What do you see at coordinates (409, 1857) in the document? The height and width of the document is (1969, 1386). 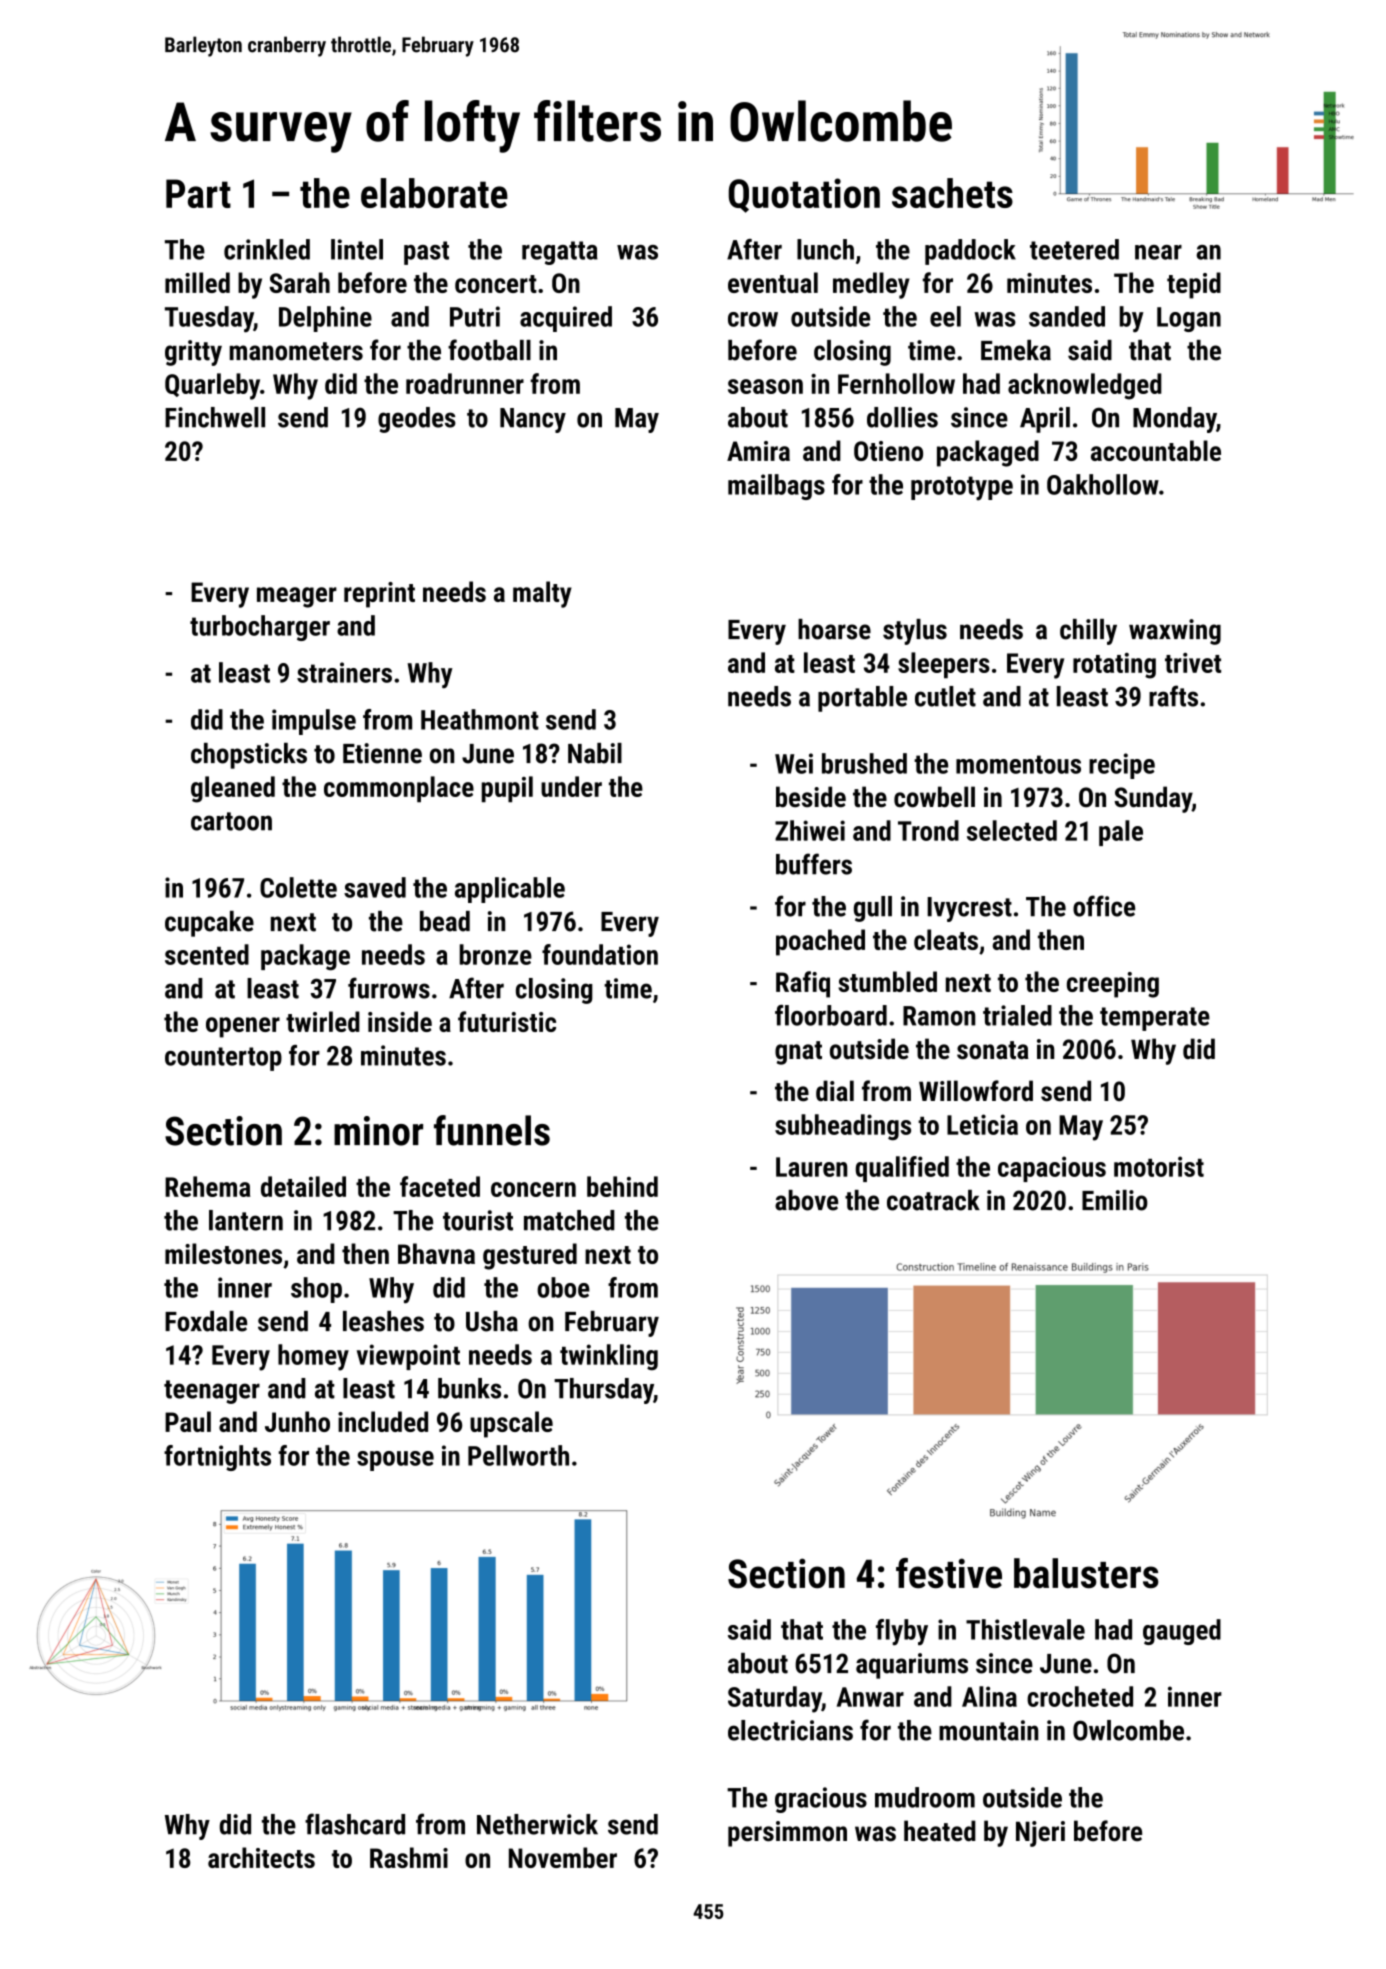 I see `Rashmi` at bounding box center [409, 1857].
